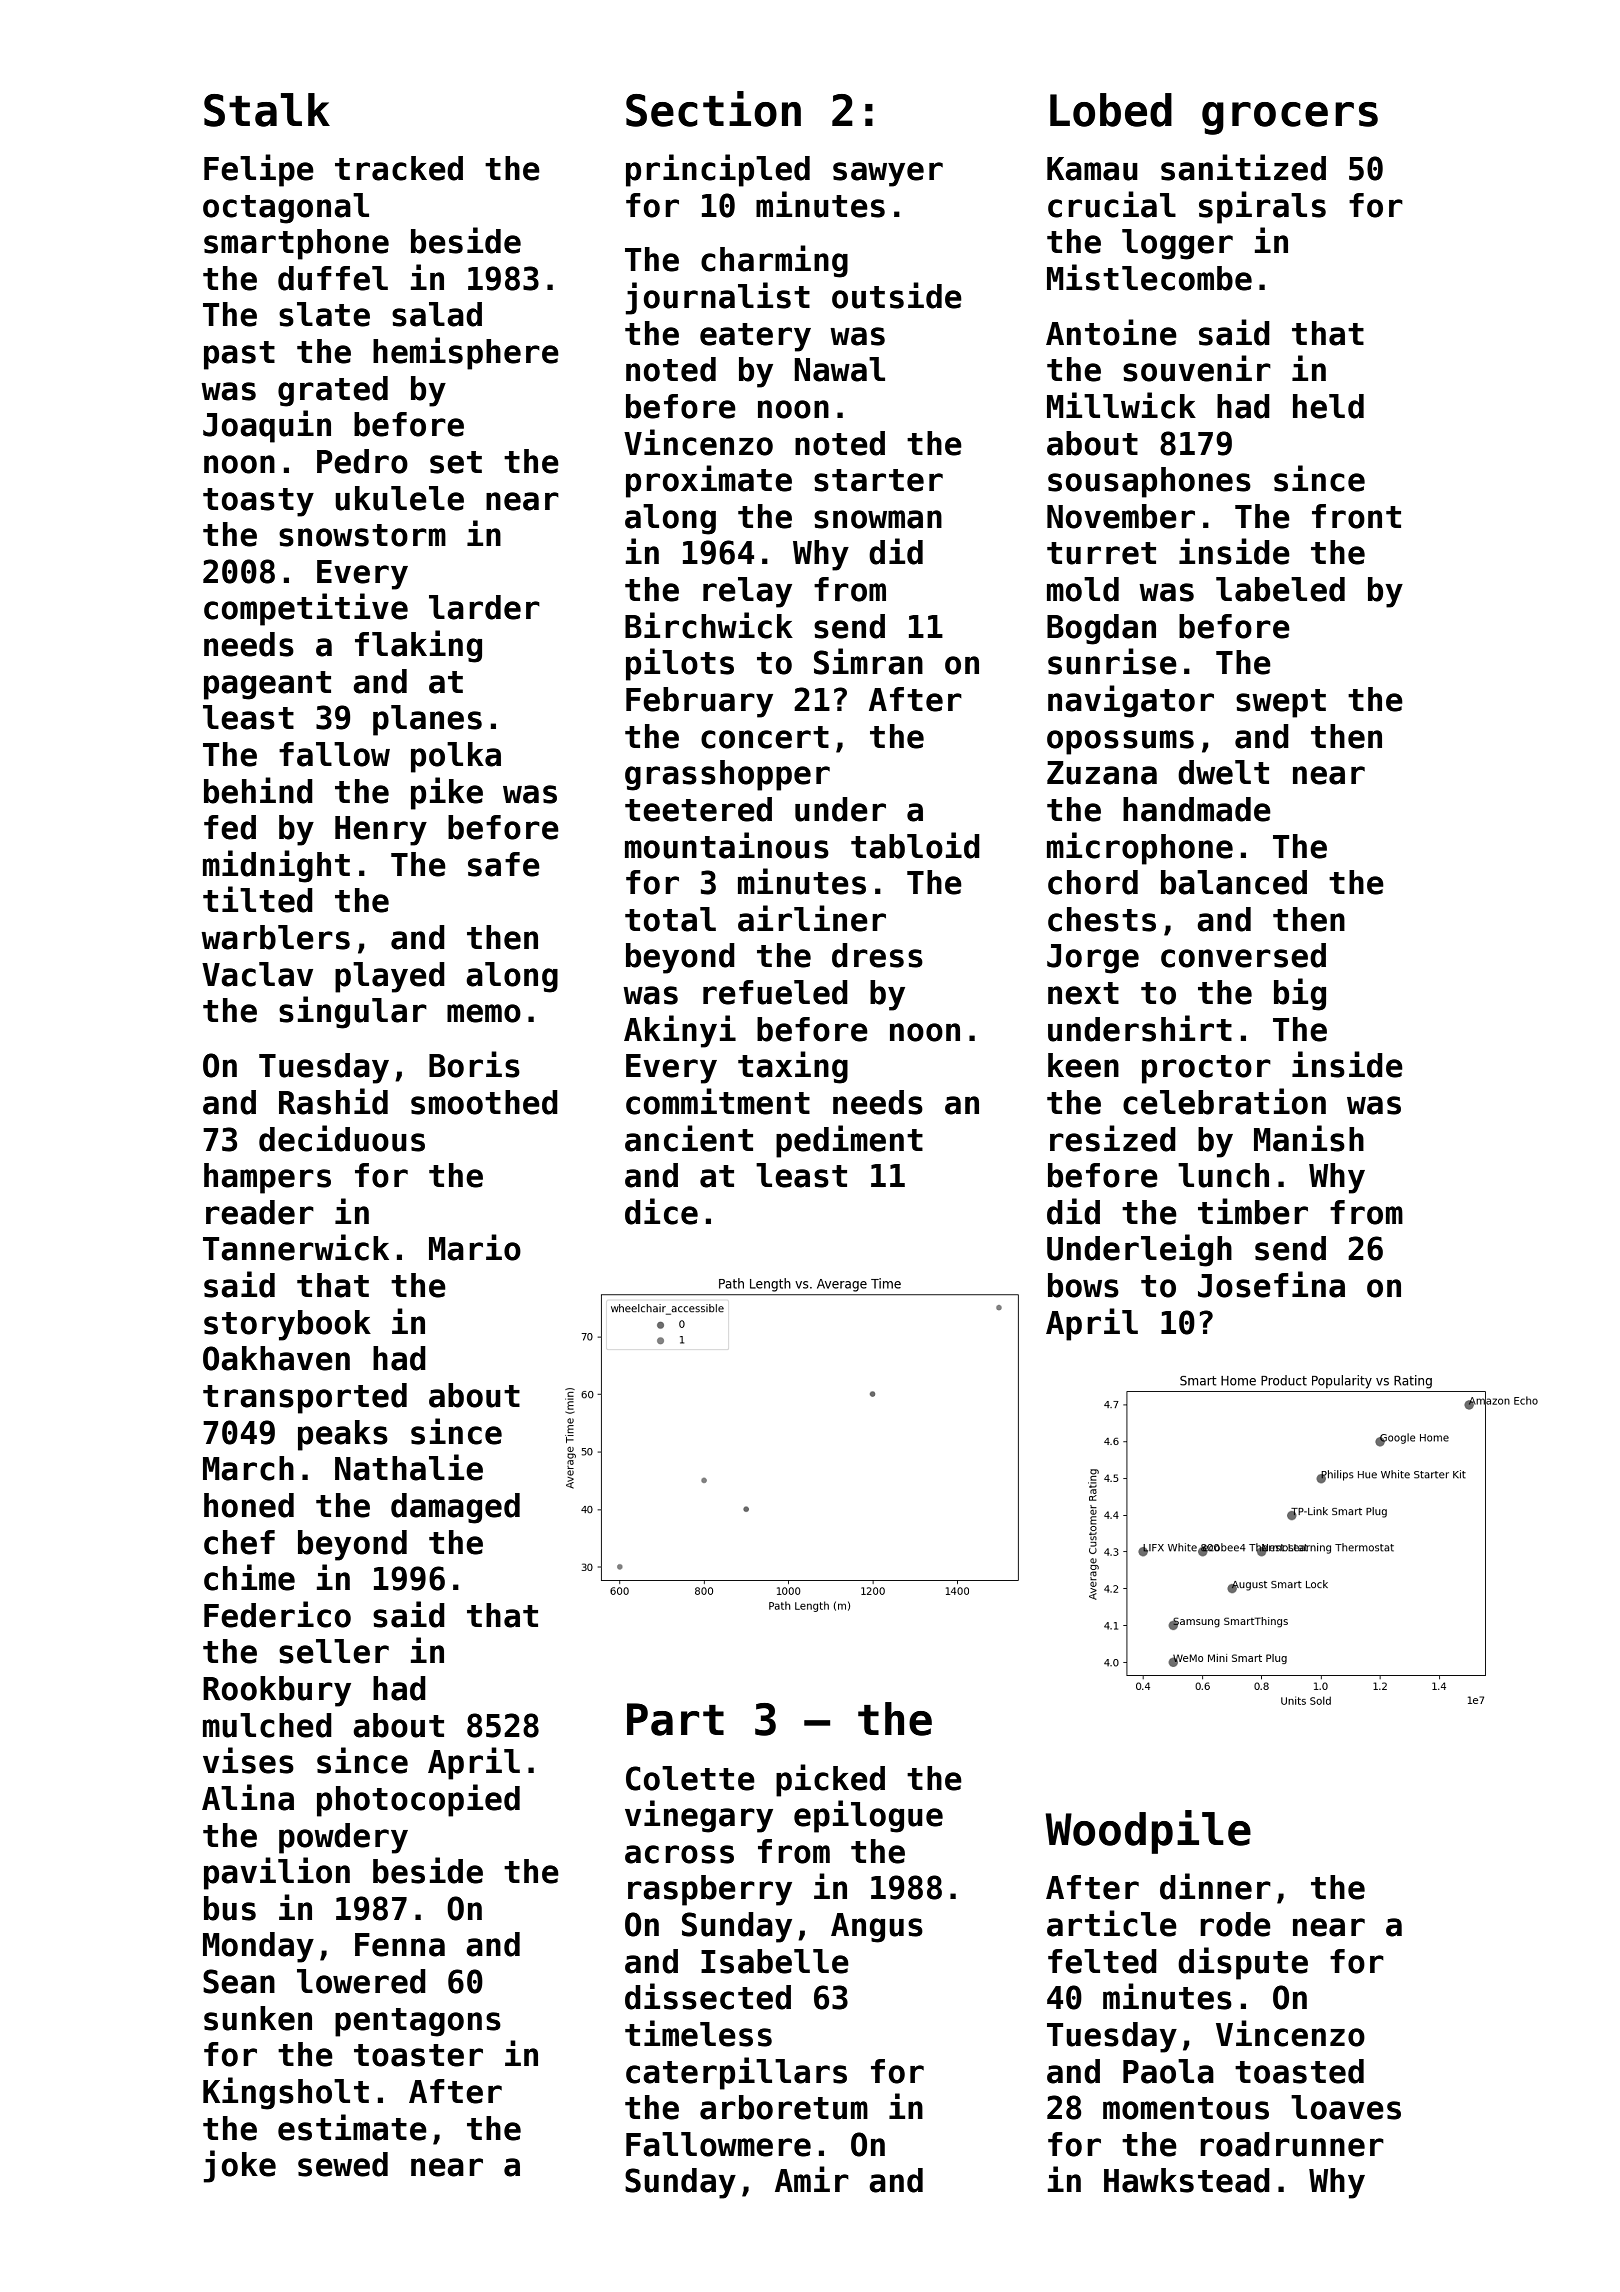  I want to click on sawyer, so click(888, 174).
